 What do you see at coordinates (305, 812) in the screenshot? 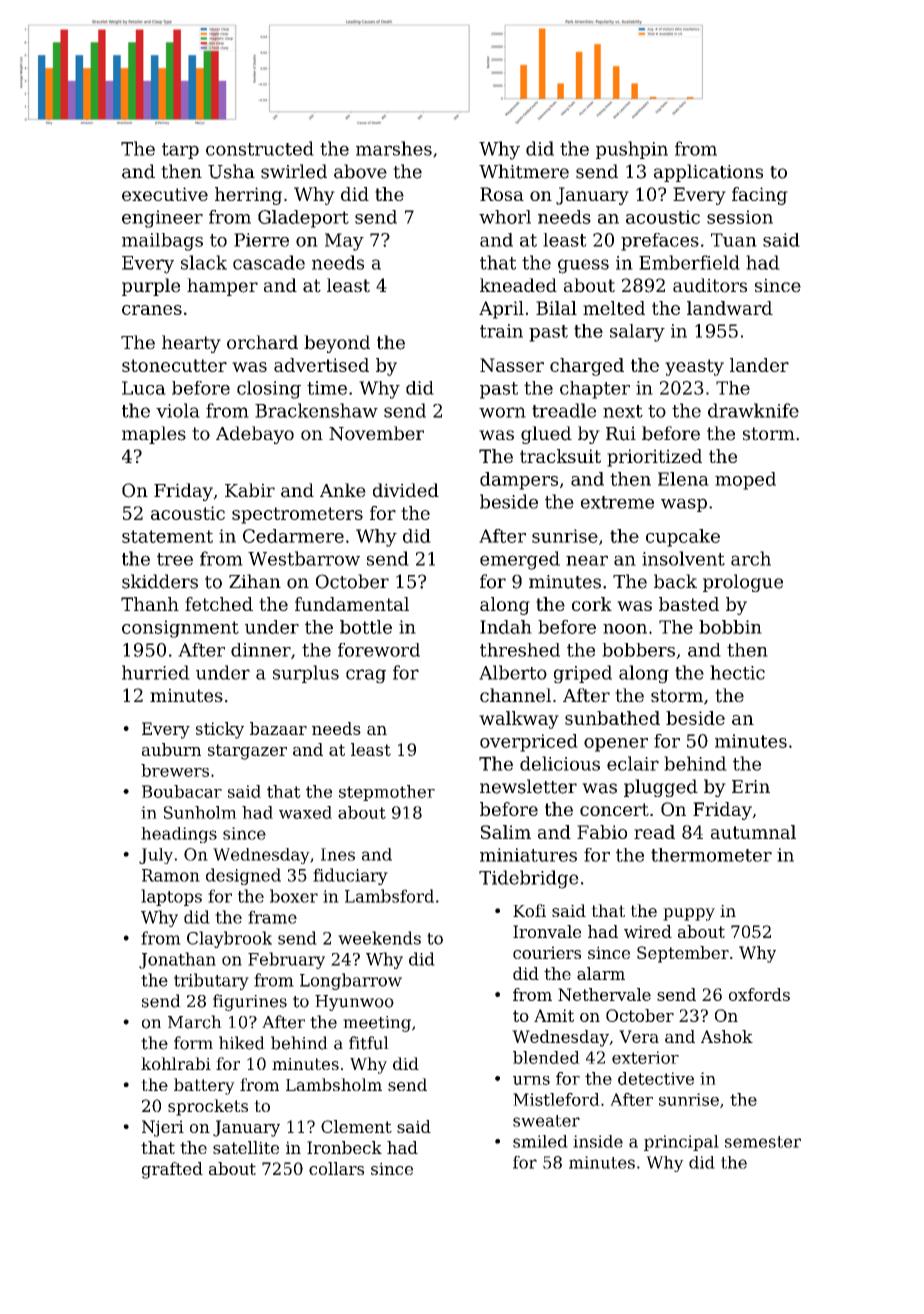
I see `waxed` at bounding box center [305, 812].
